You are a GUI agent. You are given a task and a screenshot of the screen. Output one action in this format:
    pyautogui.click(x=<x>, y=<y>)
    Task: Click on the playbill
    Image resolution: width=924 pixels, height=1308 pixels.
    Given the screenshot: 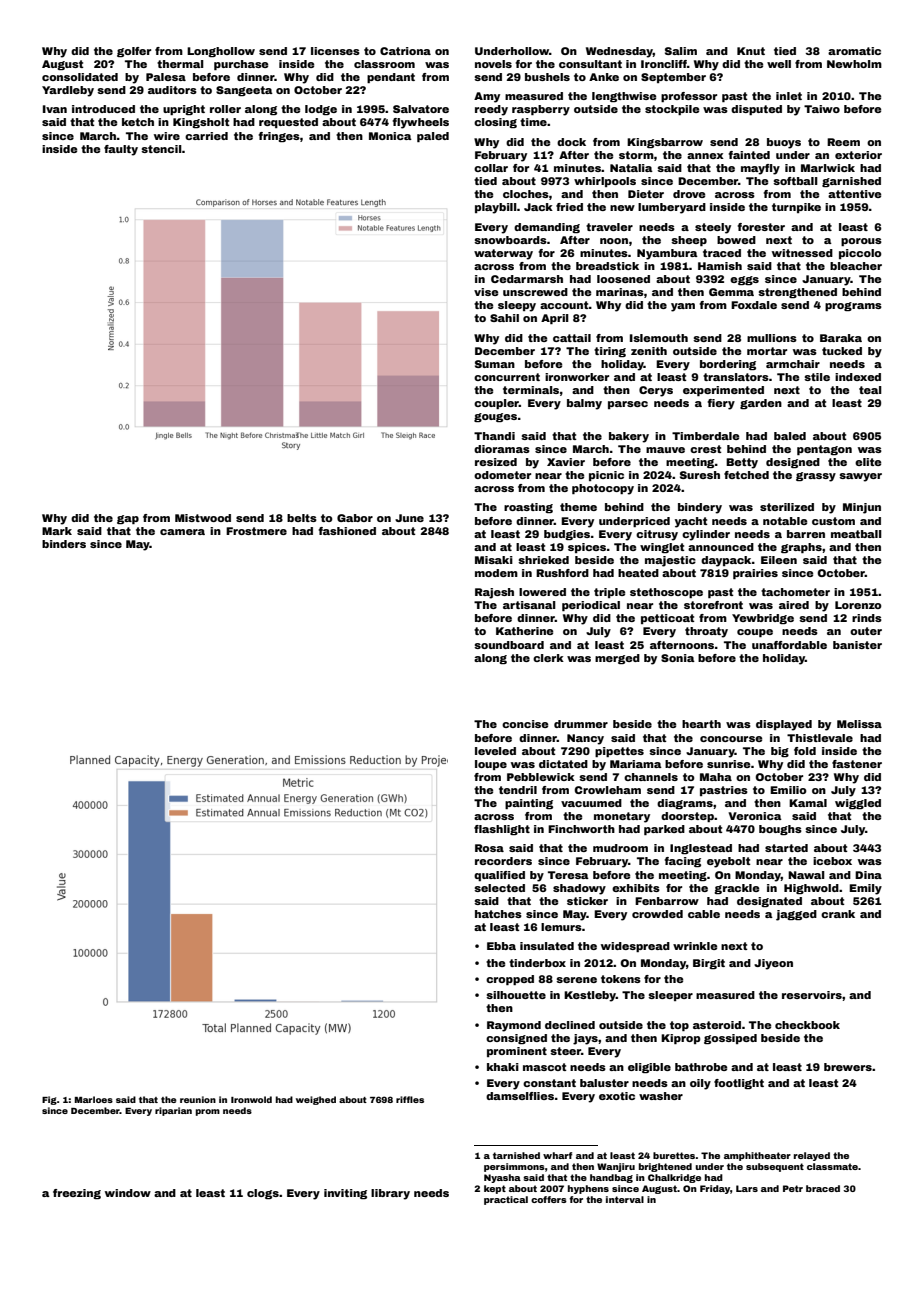 What is the action you would take?
    pyautogui.click(x=496, y=208)
